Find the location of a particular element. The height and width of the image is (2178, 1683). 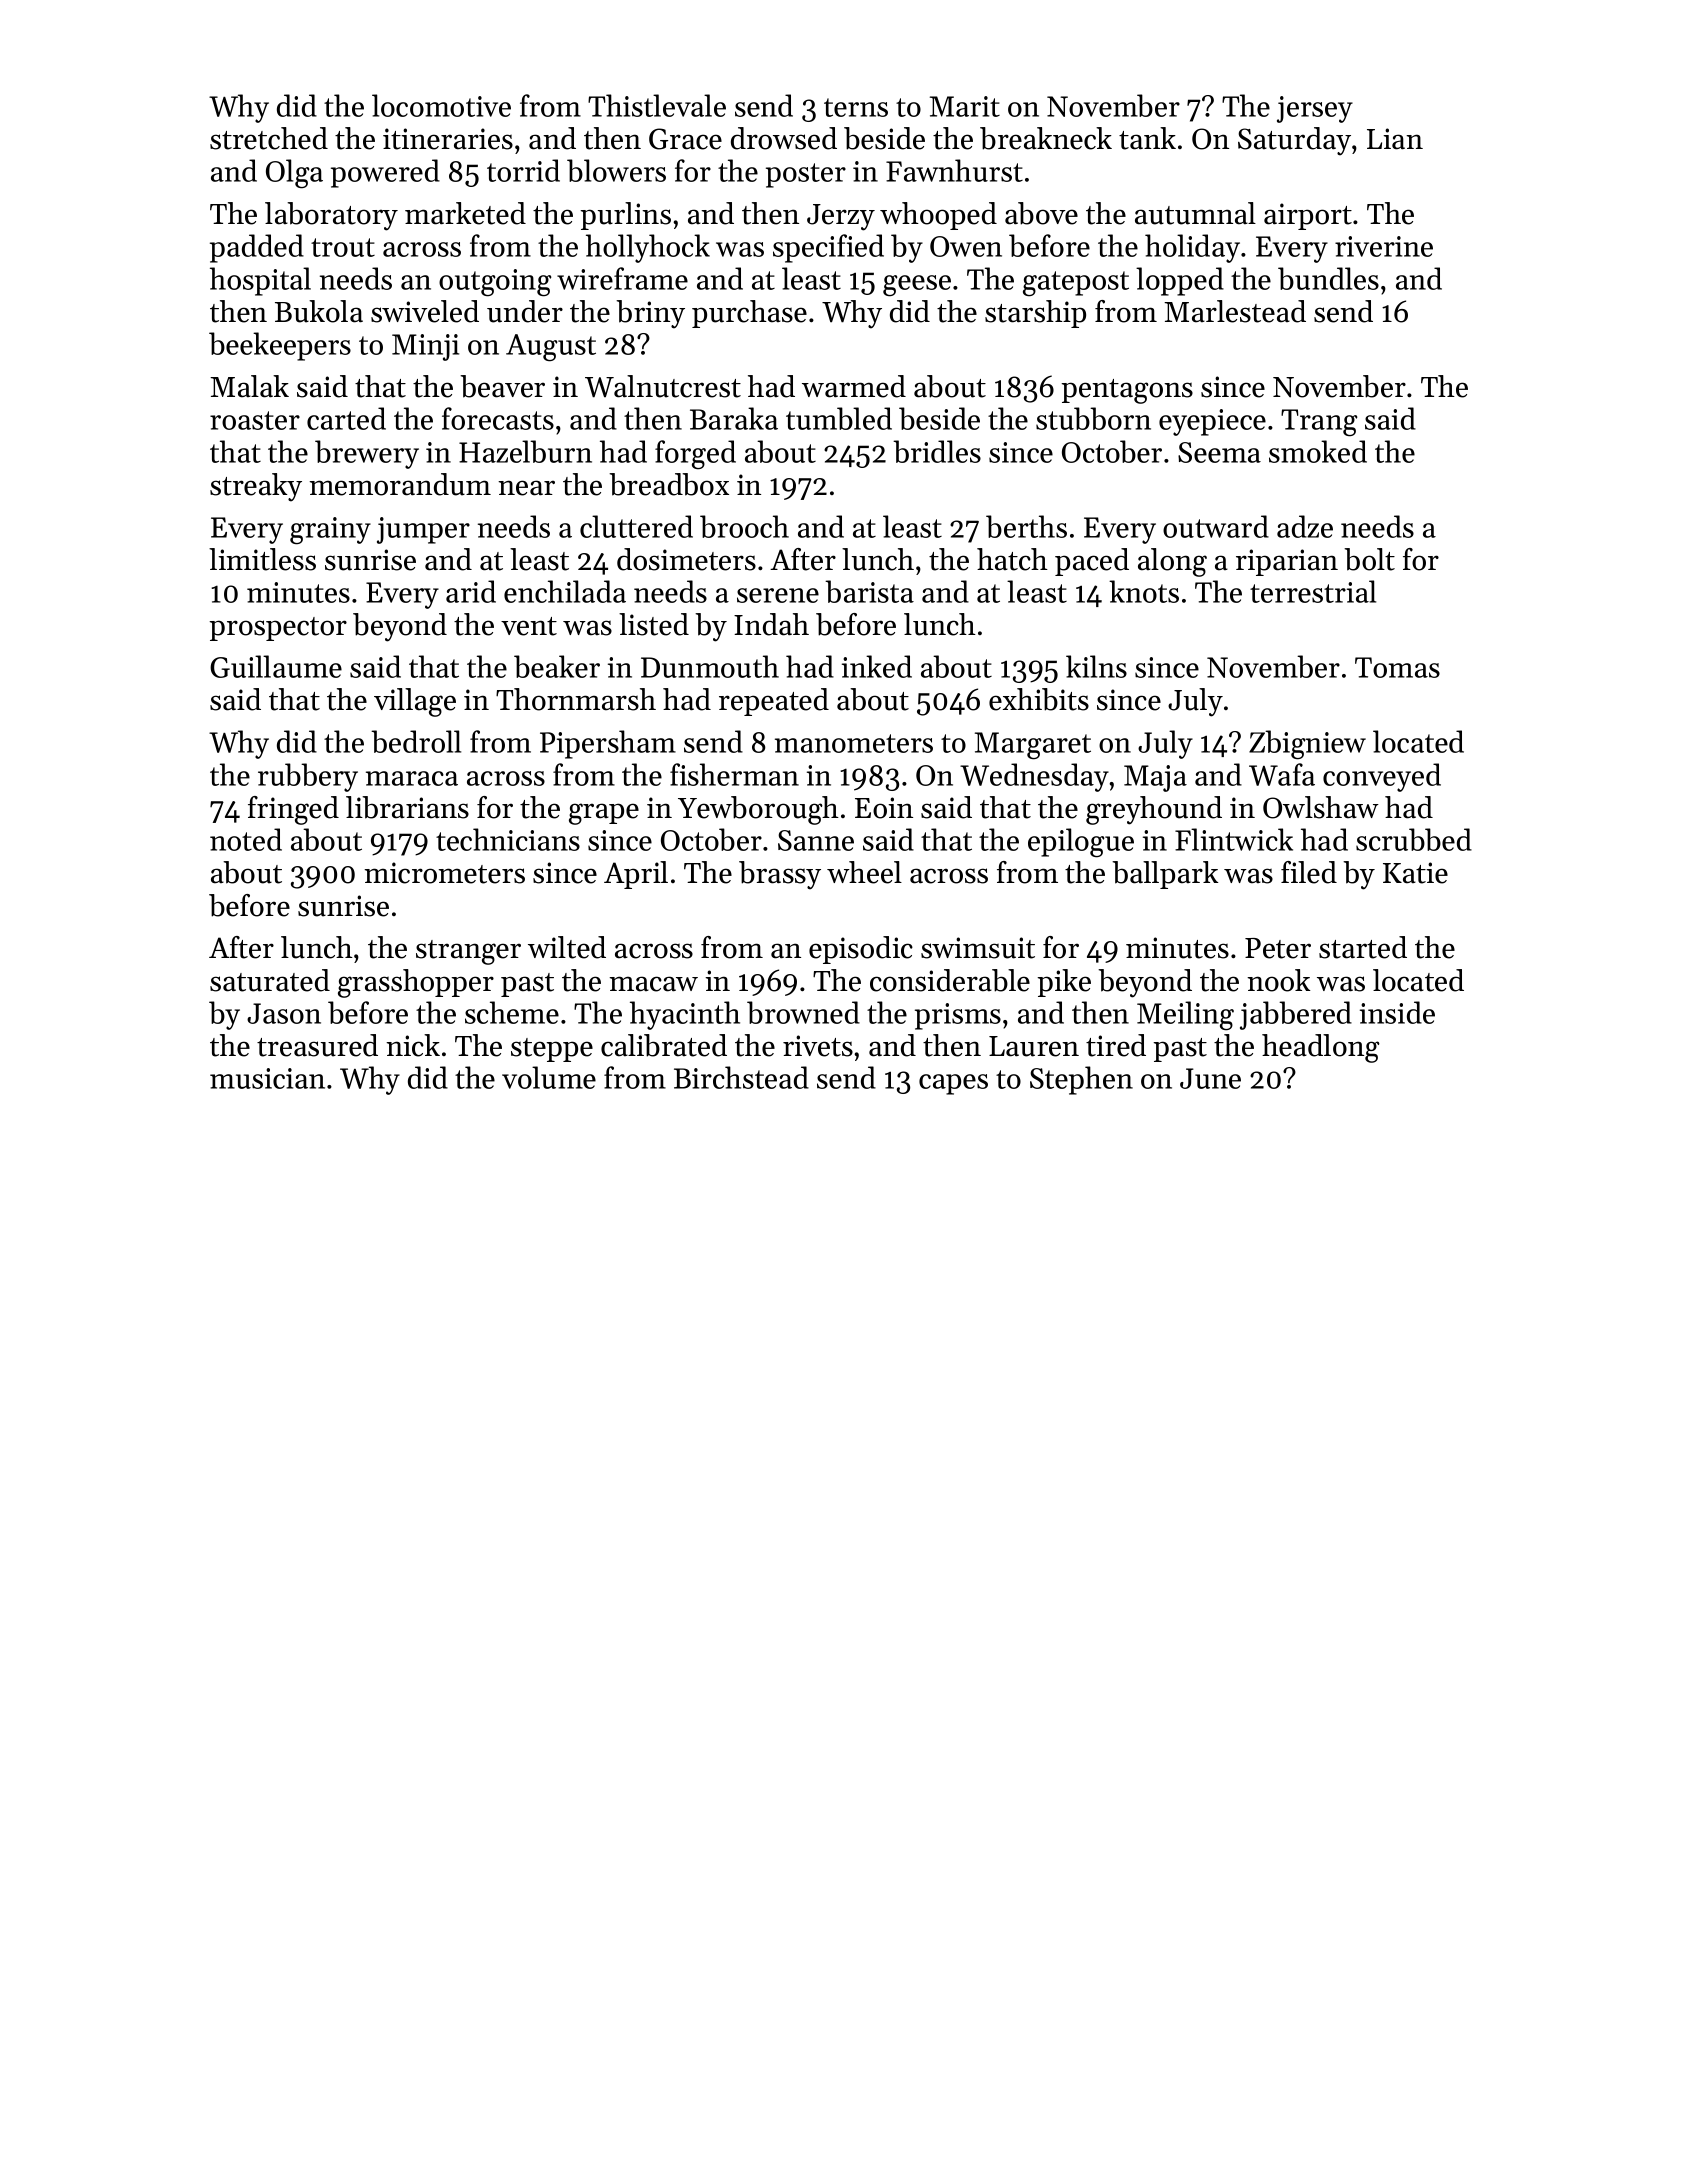

streaky is located at coordinates (256, 487).
